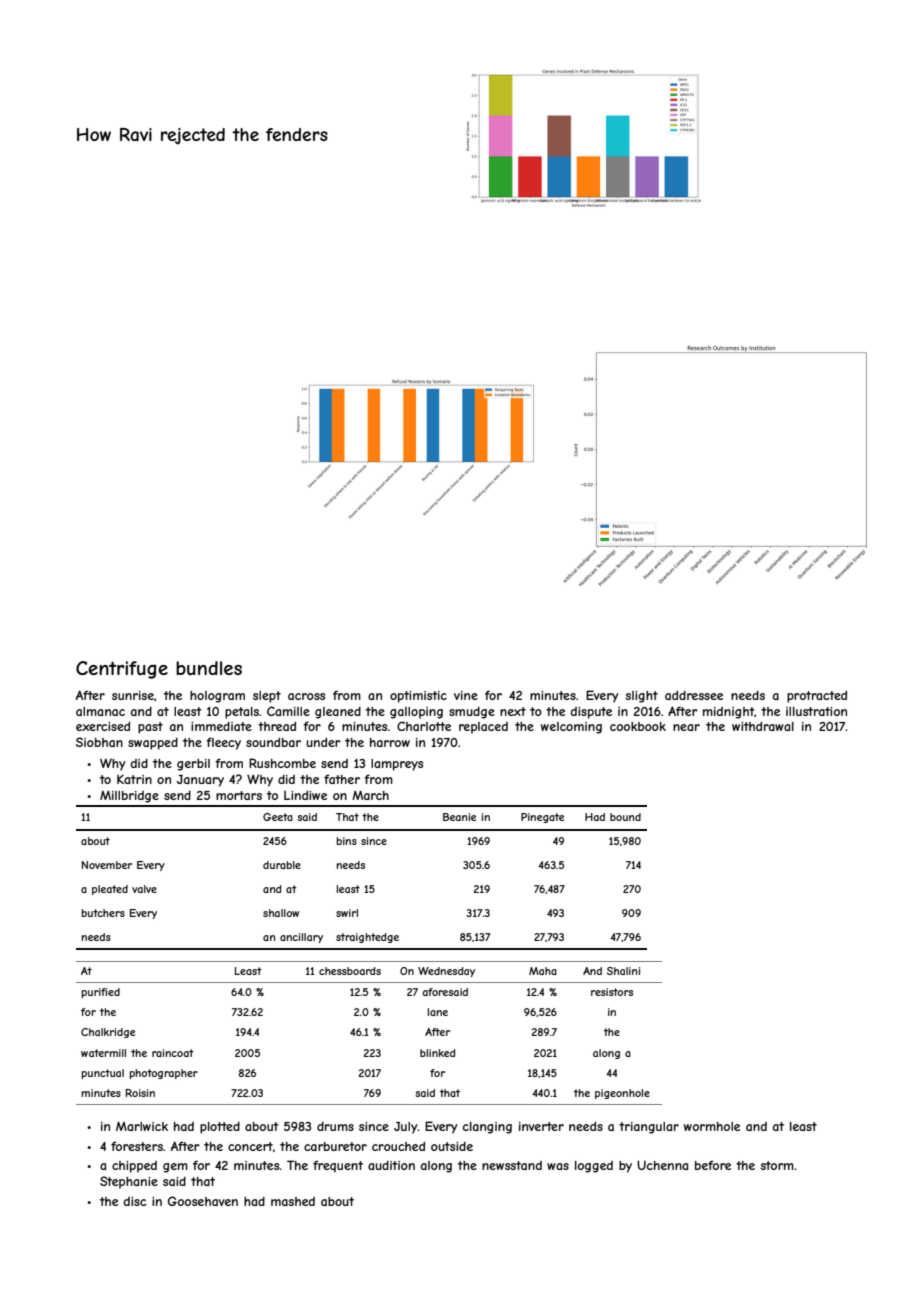 The width and height of the screenshot is (924, 1314). Describe the element at coordinates (513, 711) in the screenshot. I see `next` at that location.
